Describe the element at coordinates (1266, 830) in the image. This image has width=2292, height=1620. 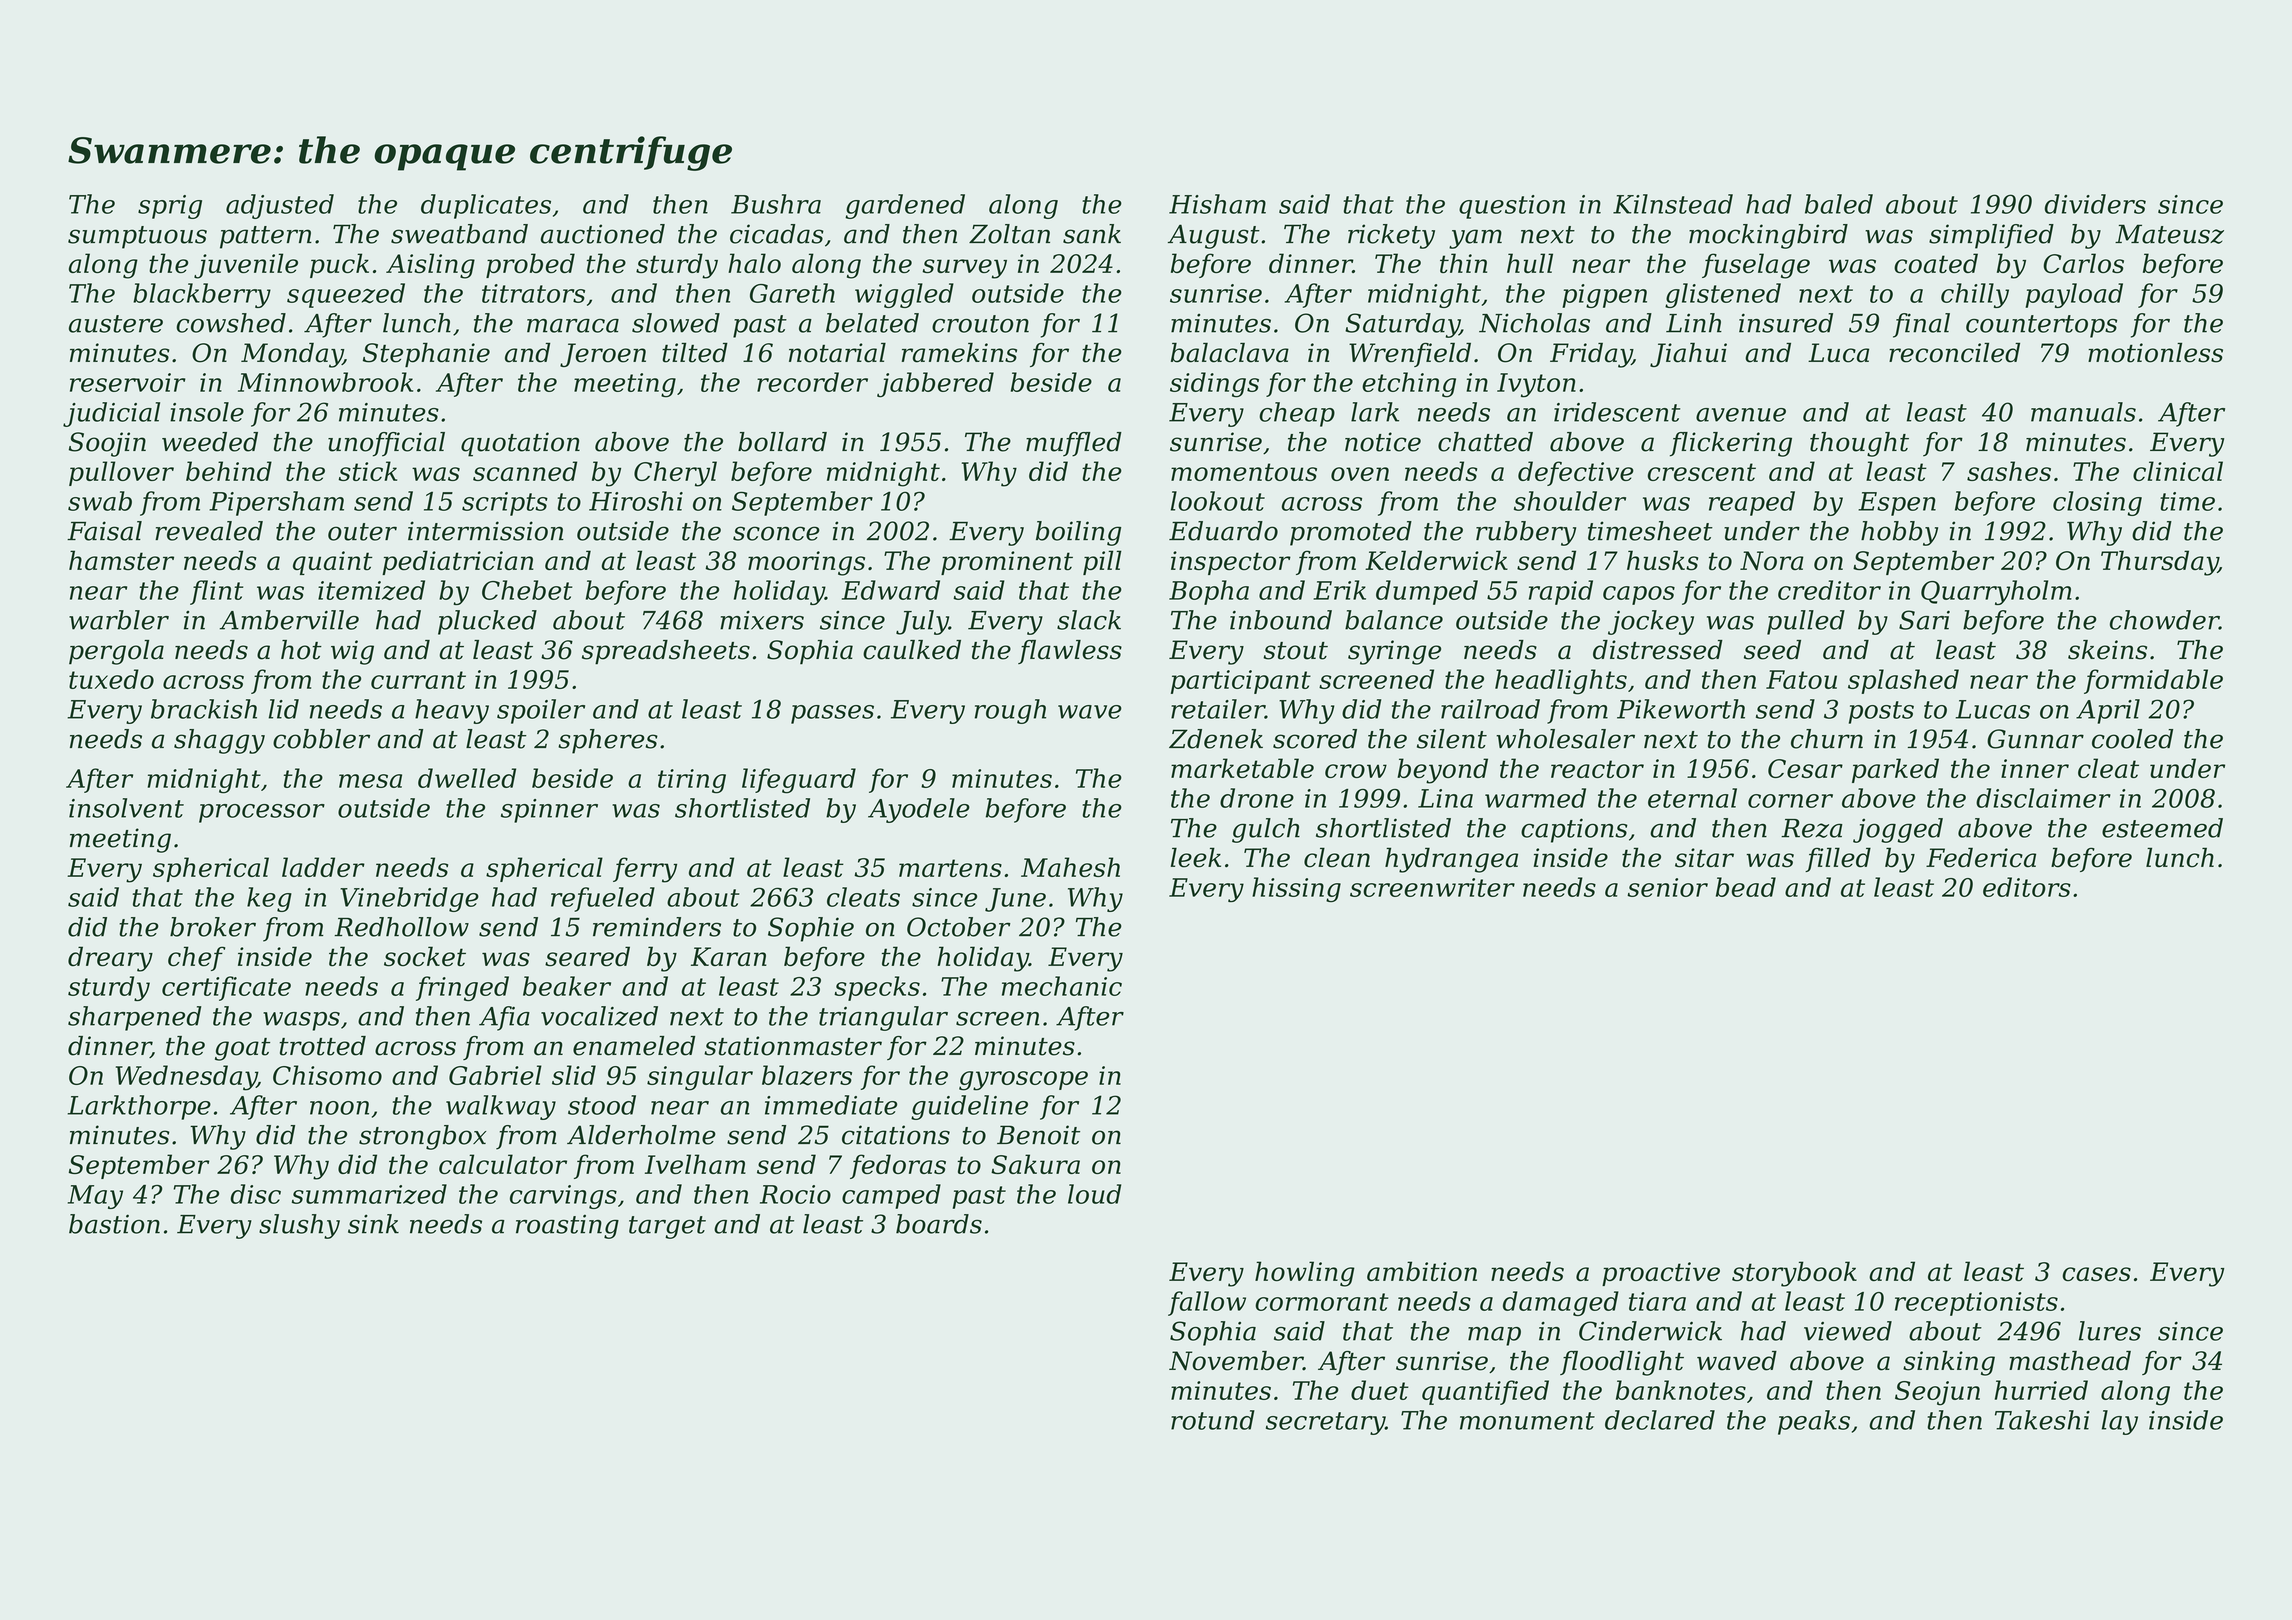
I see `gulch` at that location.
